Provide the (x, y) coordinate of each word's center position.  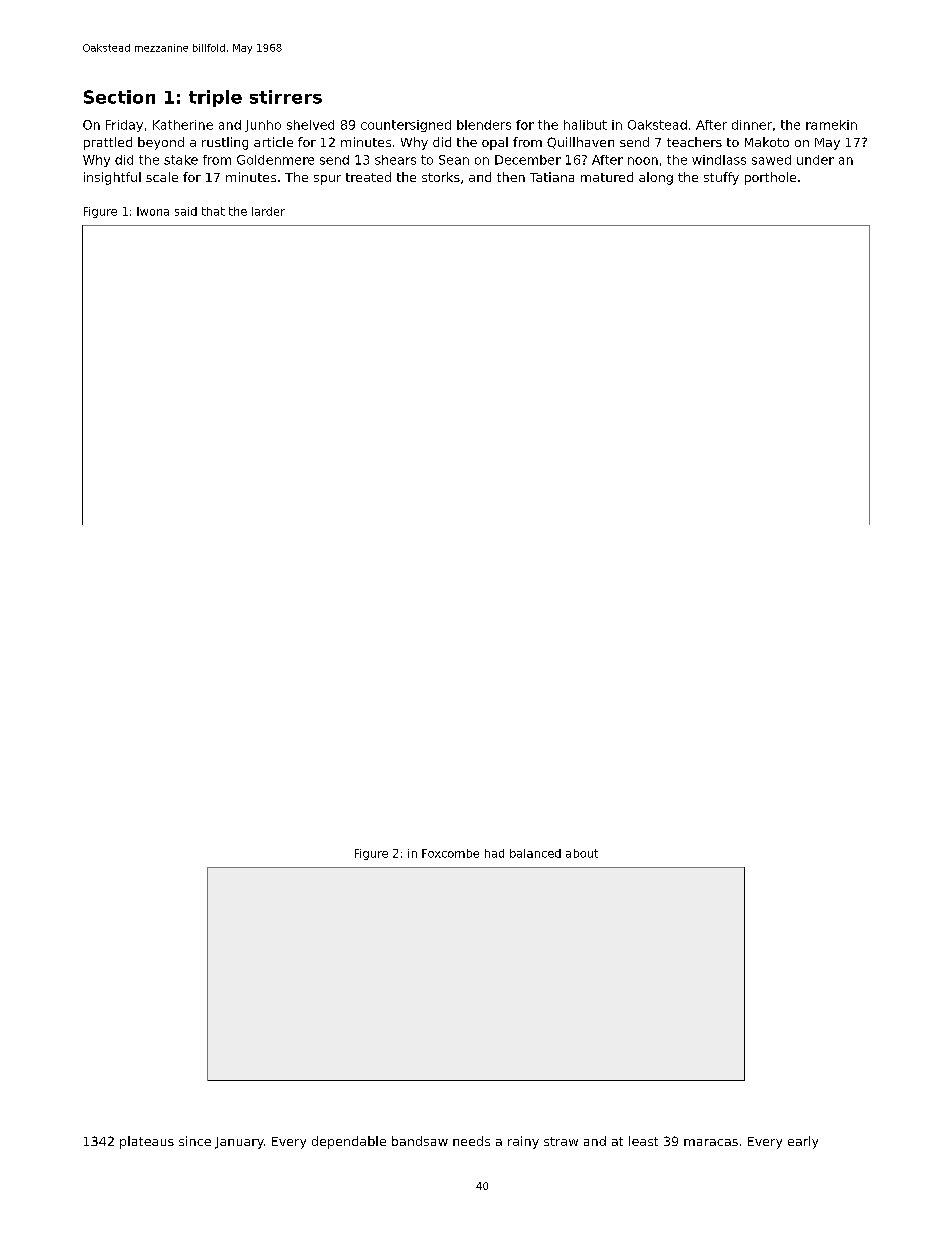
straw (561, 1141)
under (815, 160)
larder (268, 211)
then (511, 177)
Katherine (183, 125)
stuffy (721, 178)
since (195, 1141)
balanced (535, 853)
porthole (770, 178)
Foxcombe (450, 853)
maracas (711, 1142)
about (582, 853)
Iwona (153, 211)
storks (441, 177)
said (186, 211)
